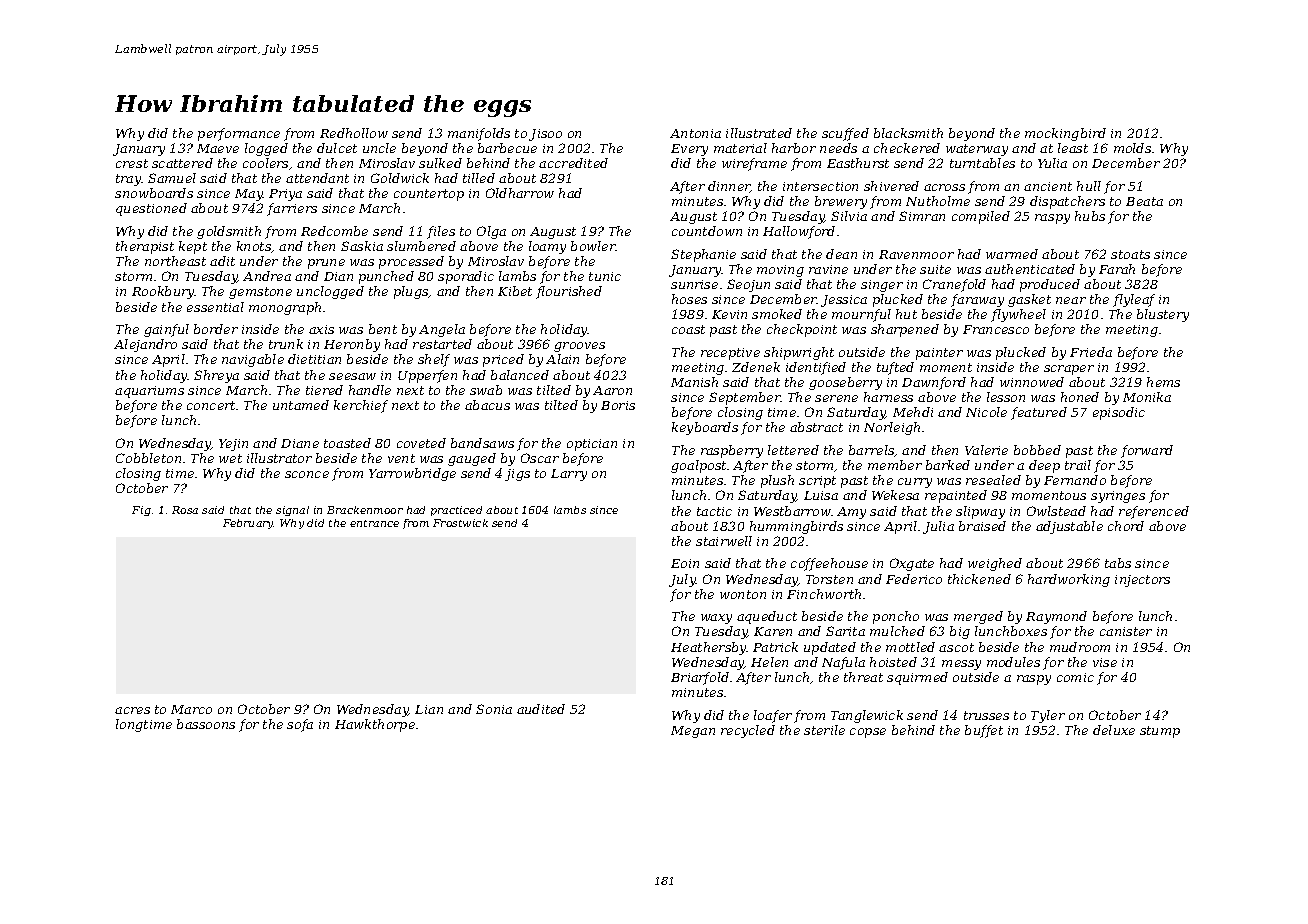  What do you see at coordinates (248, 524) in the page?
I see `February` at bounding box center [248, 524].
